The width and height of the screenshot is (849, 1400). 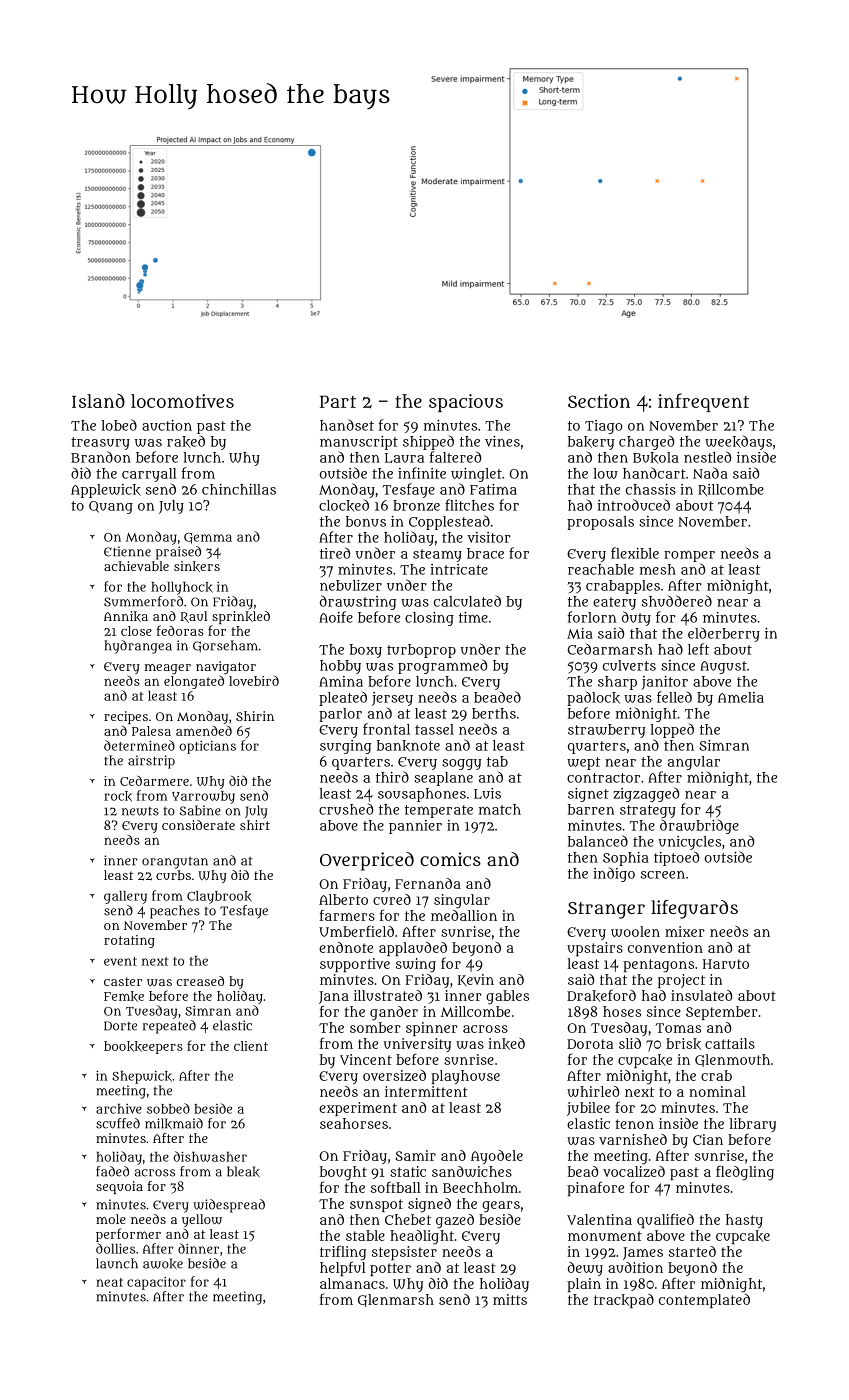 I want to click on woolen, so click(x=635, y=931).
